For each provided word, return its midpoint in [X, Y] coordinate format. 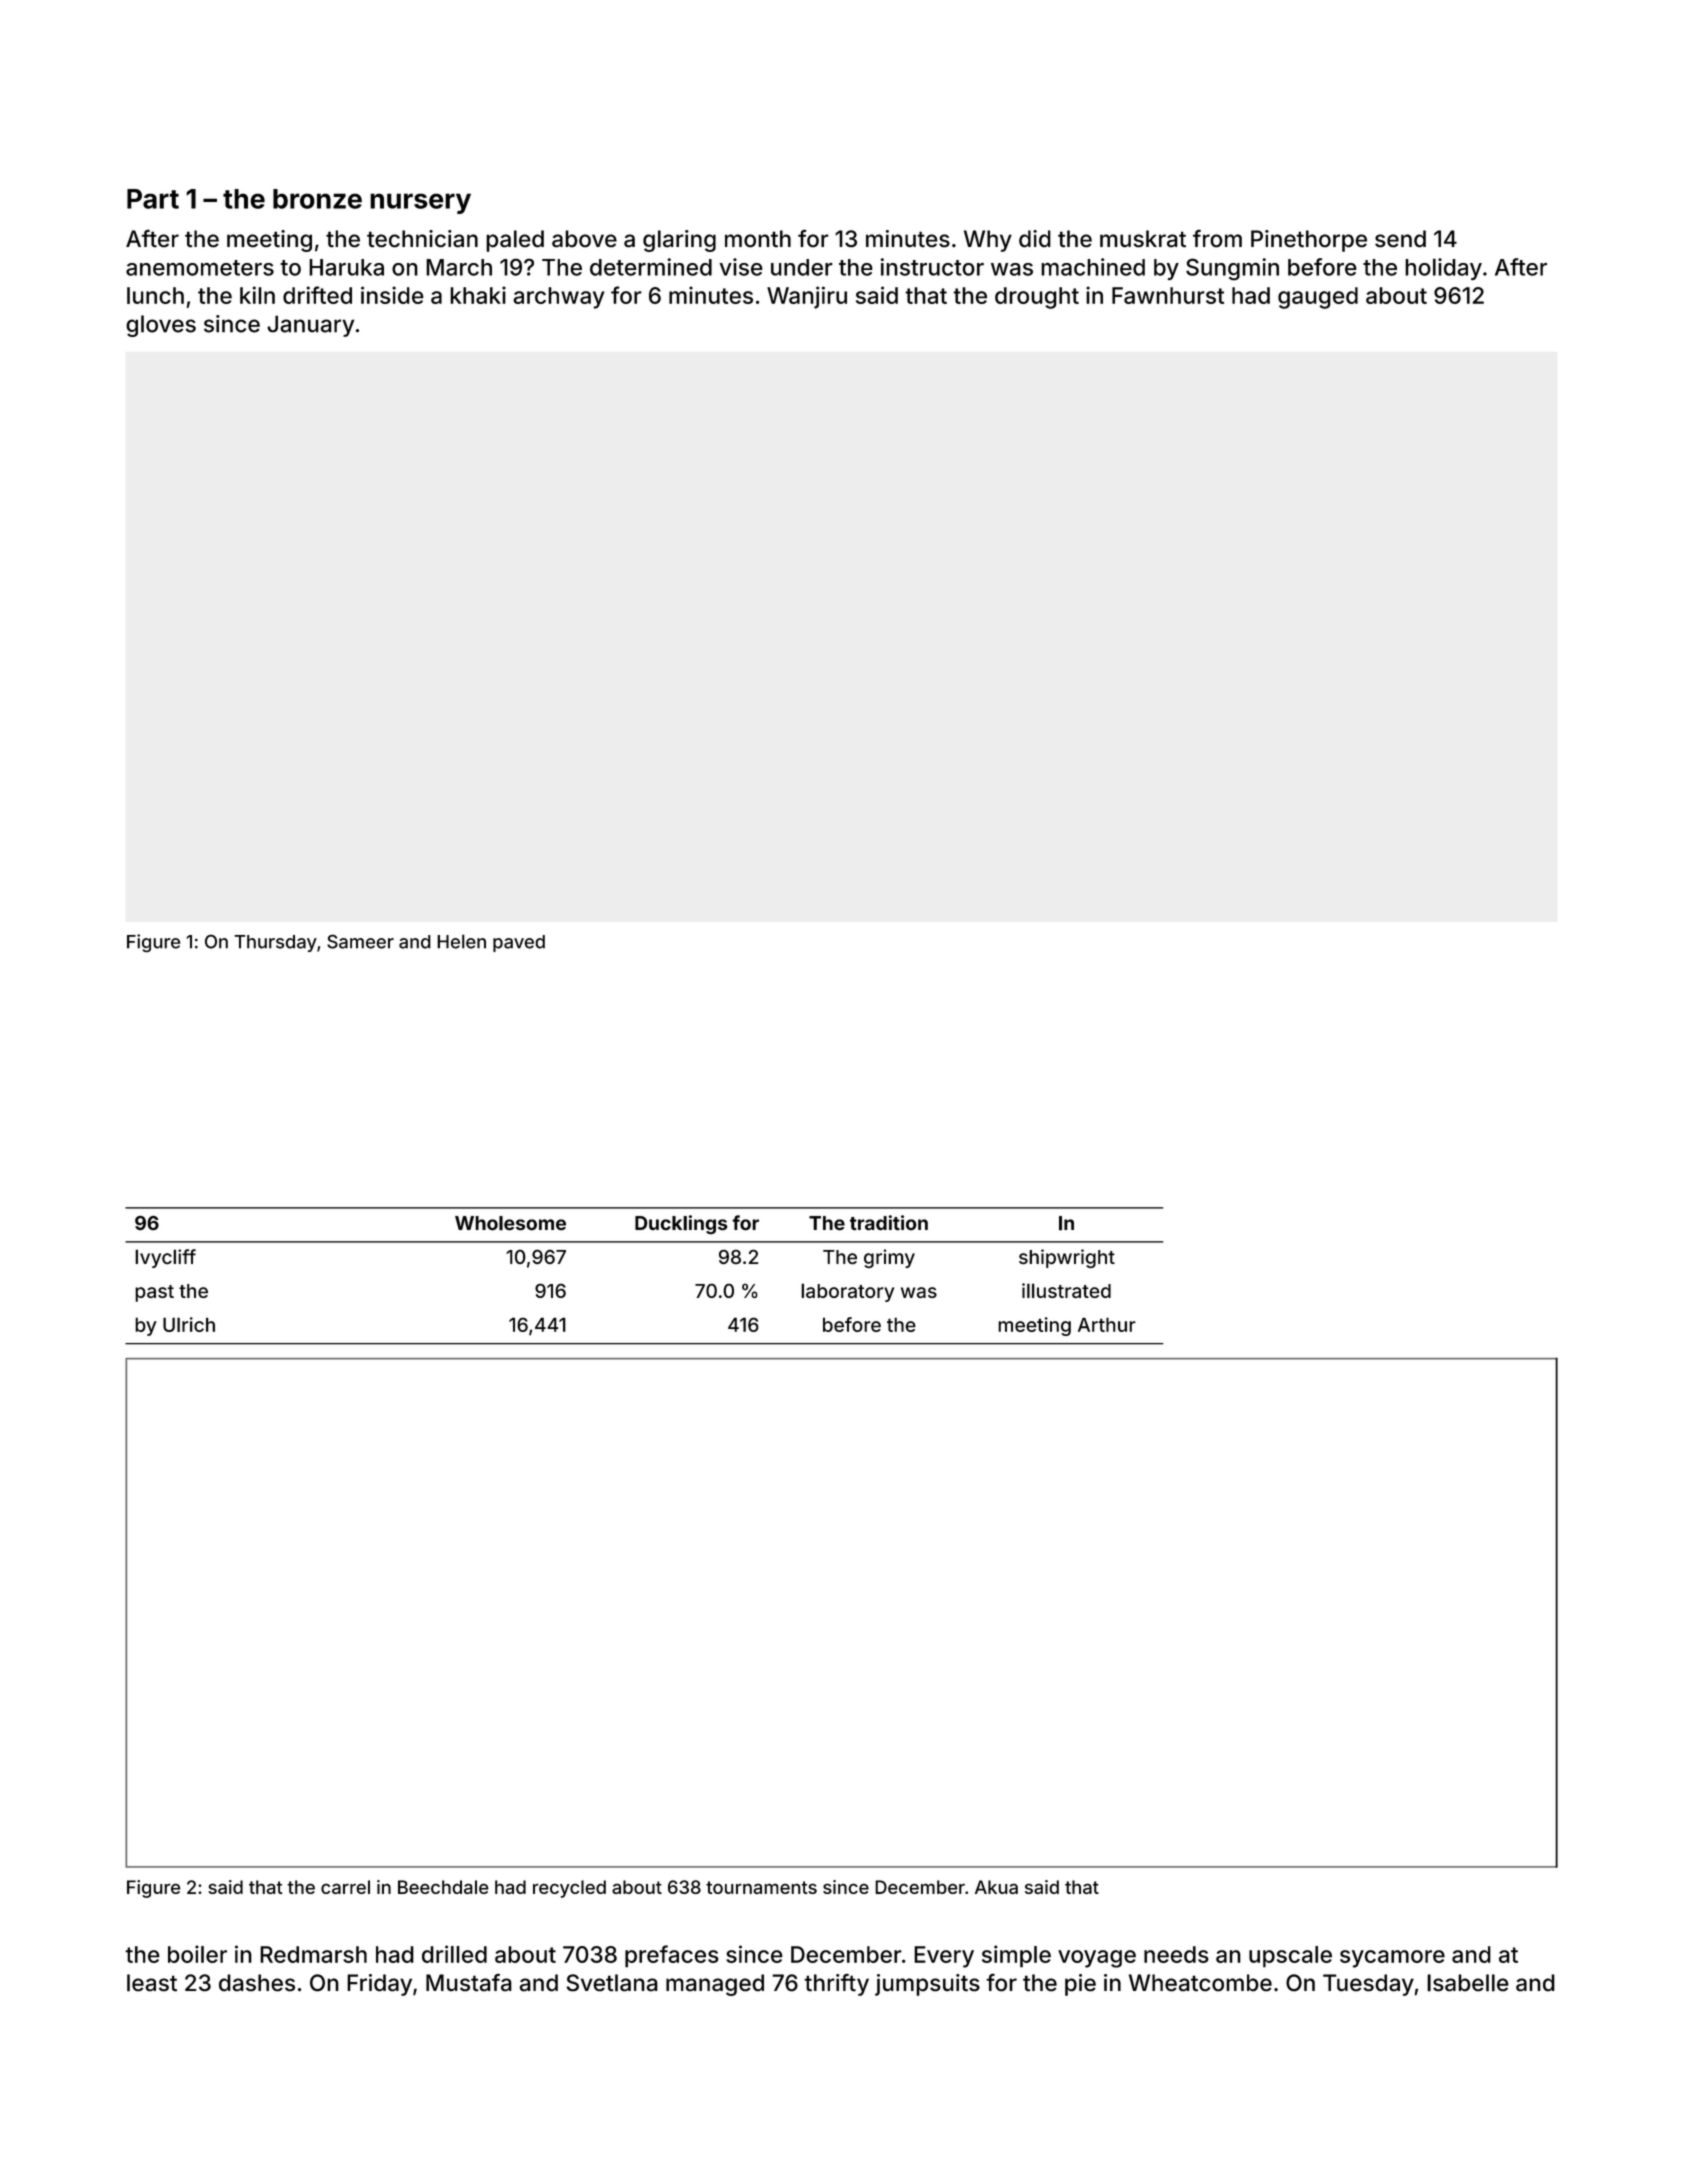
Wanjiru [807, 297]
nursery [420, 203]
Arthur [1107, 1324]
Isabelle [1468, 1983]
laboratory [847, 1292]
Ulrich [189, 1324]
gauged [1318, 298]
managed [715, 1985]
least [152, 1983]
